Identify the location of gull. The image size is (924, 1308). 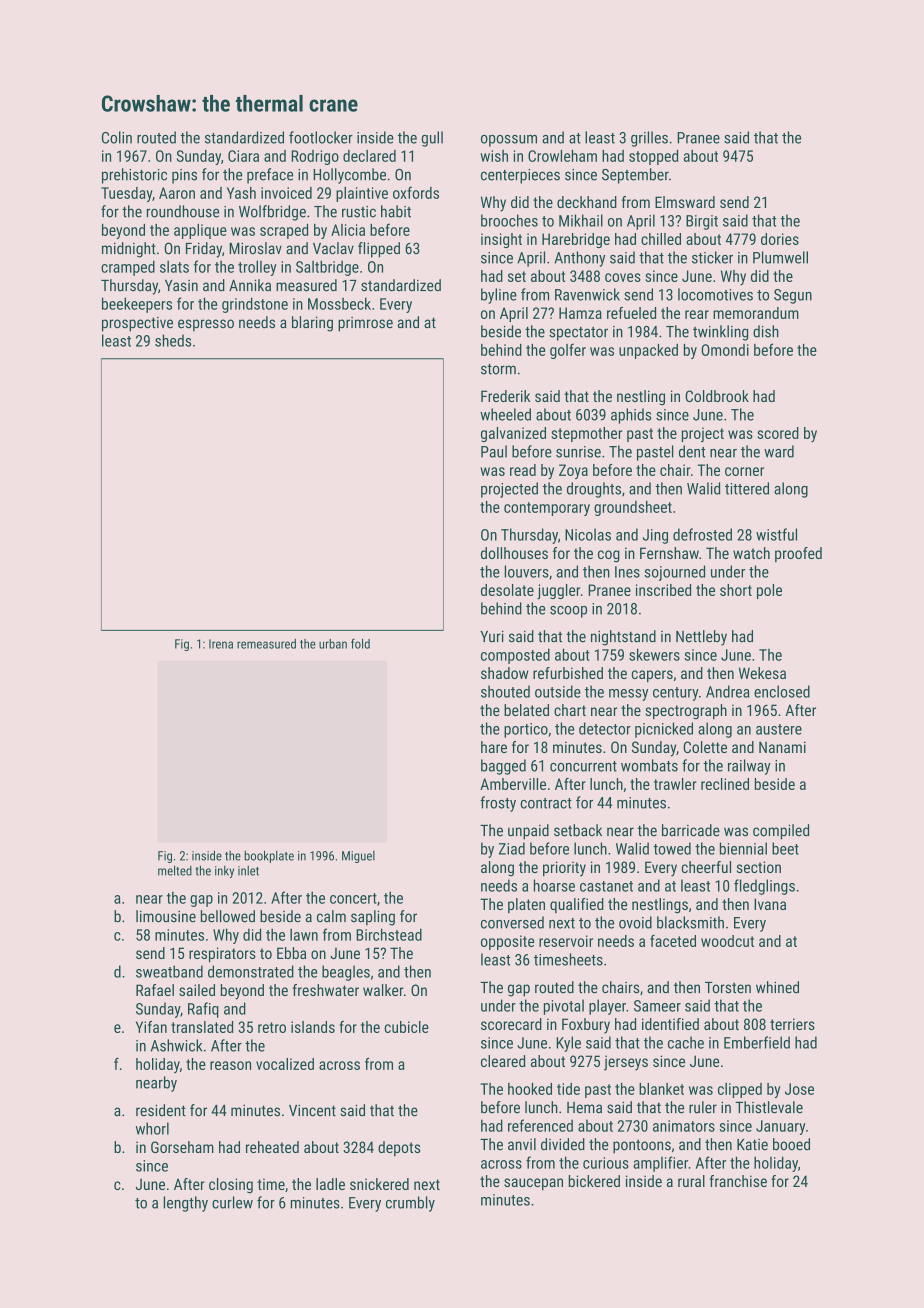
(432, 139).
